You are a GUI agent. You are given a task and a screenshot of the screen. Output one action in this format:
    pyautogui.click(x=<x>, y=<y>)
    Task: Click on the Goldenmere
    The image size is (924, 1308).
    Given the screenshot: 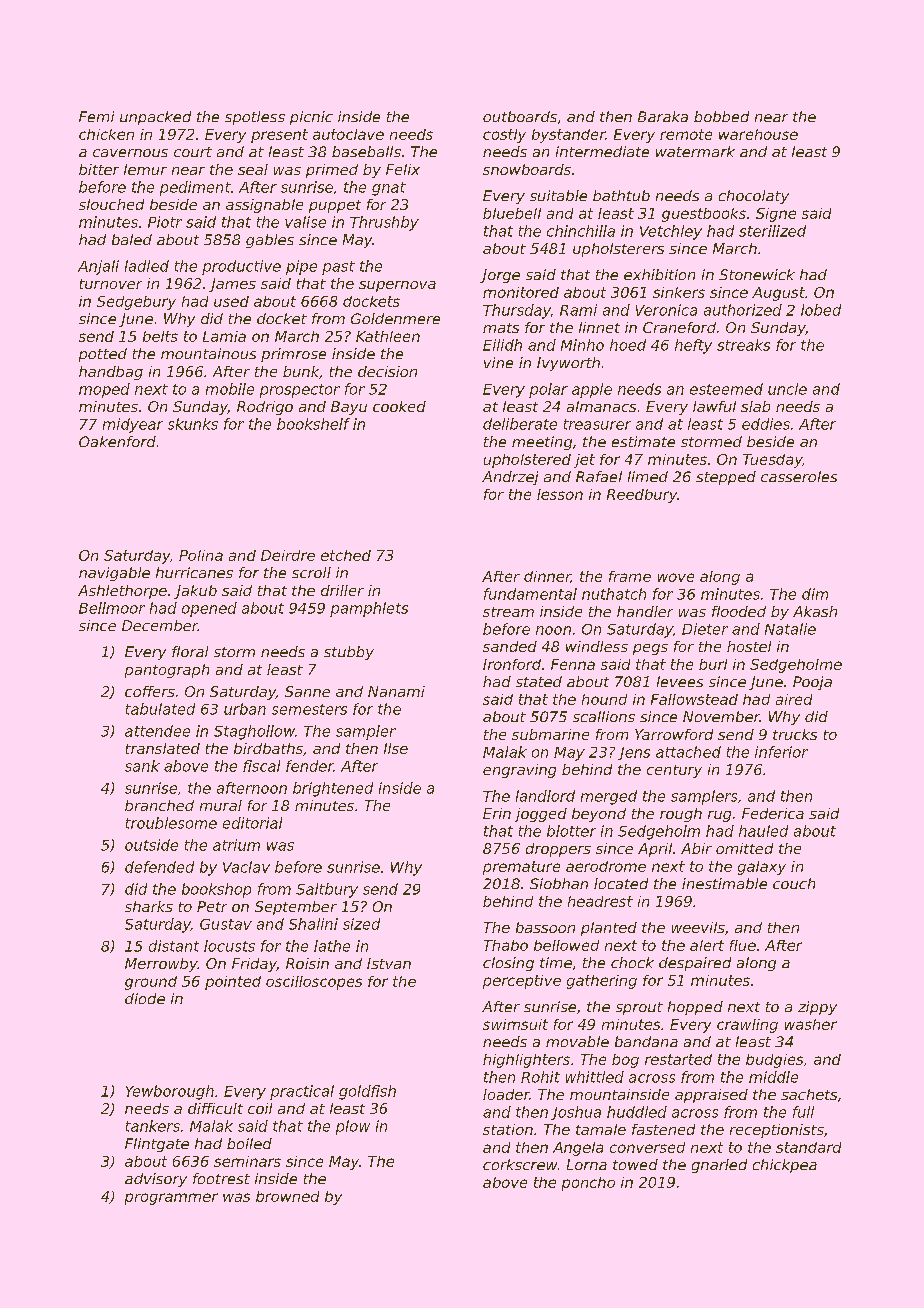 What is the action you would take?
    pyautogui.click(x=395, y=318)
